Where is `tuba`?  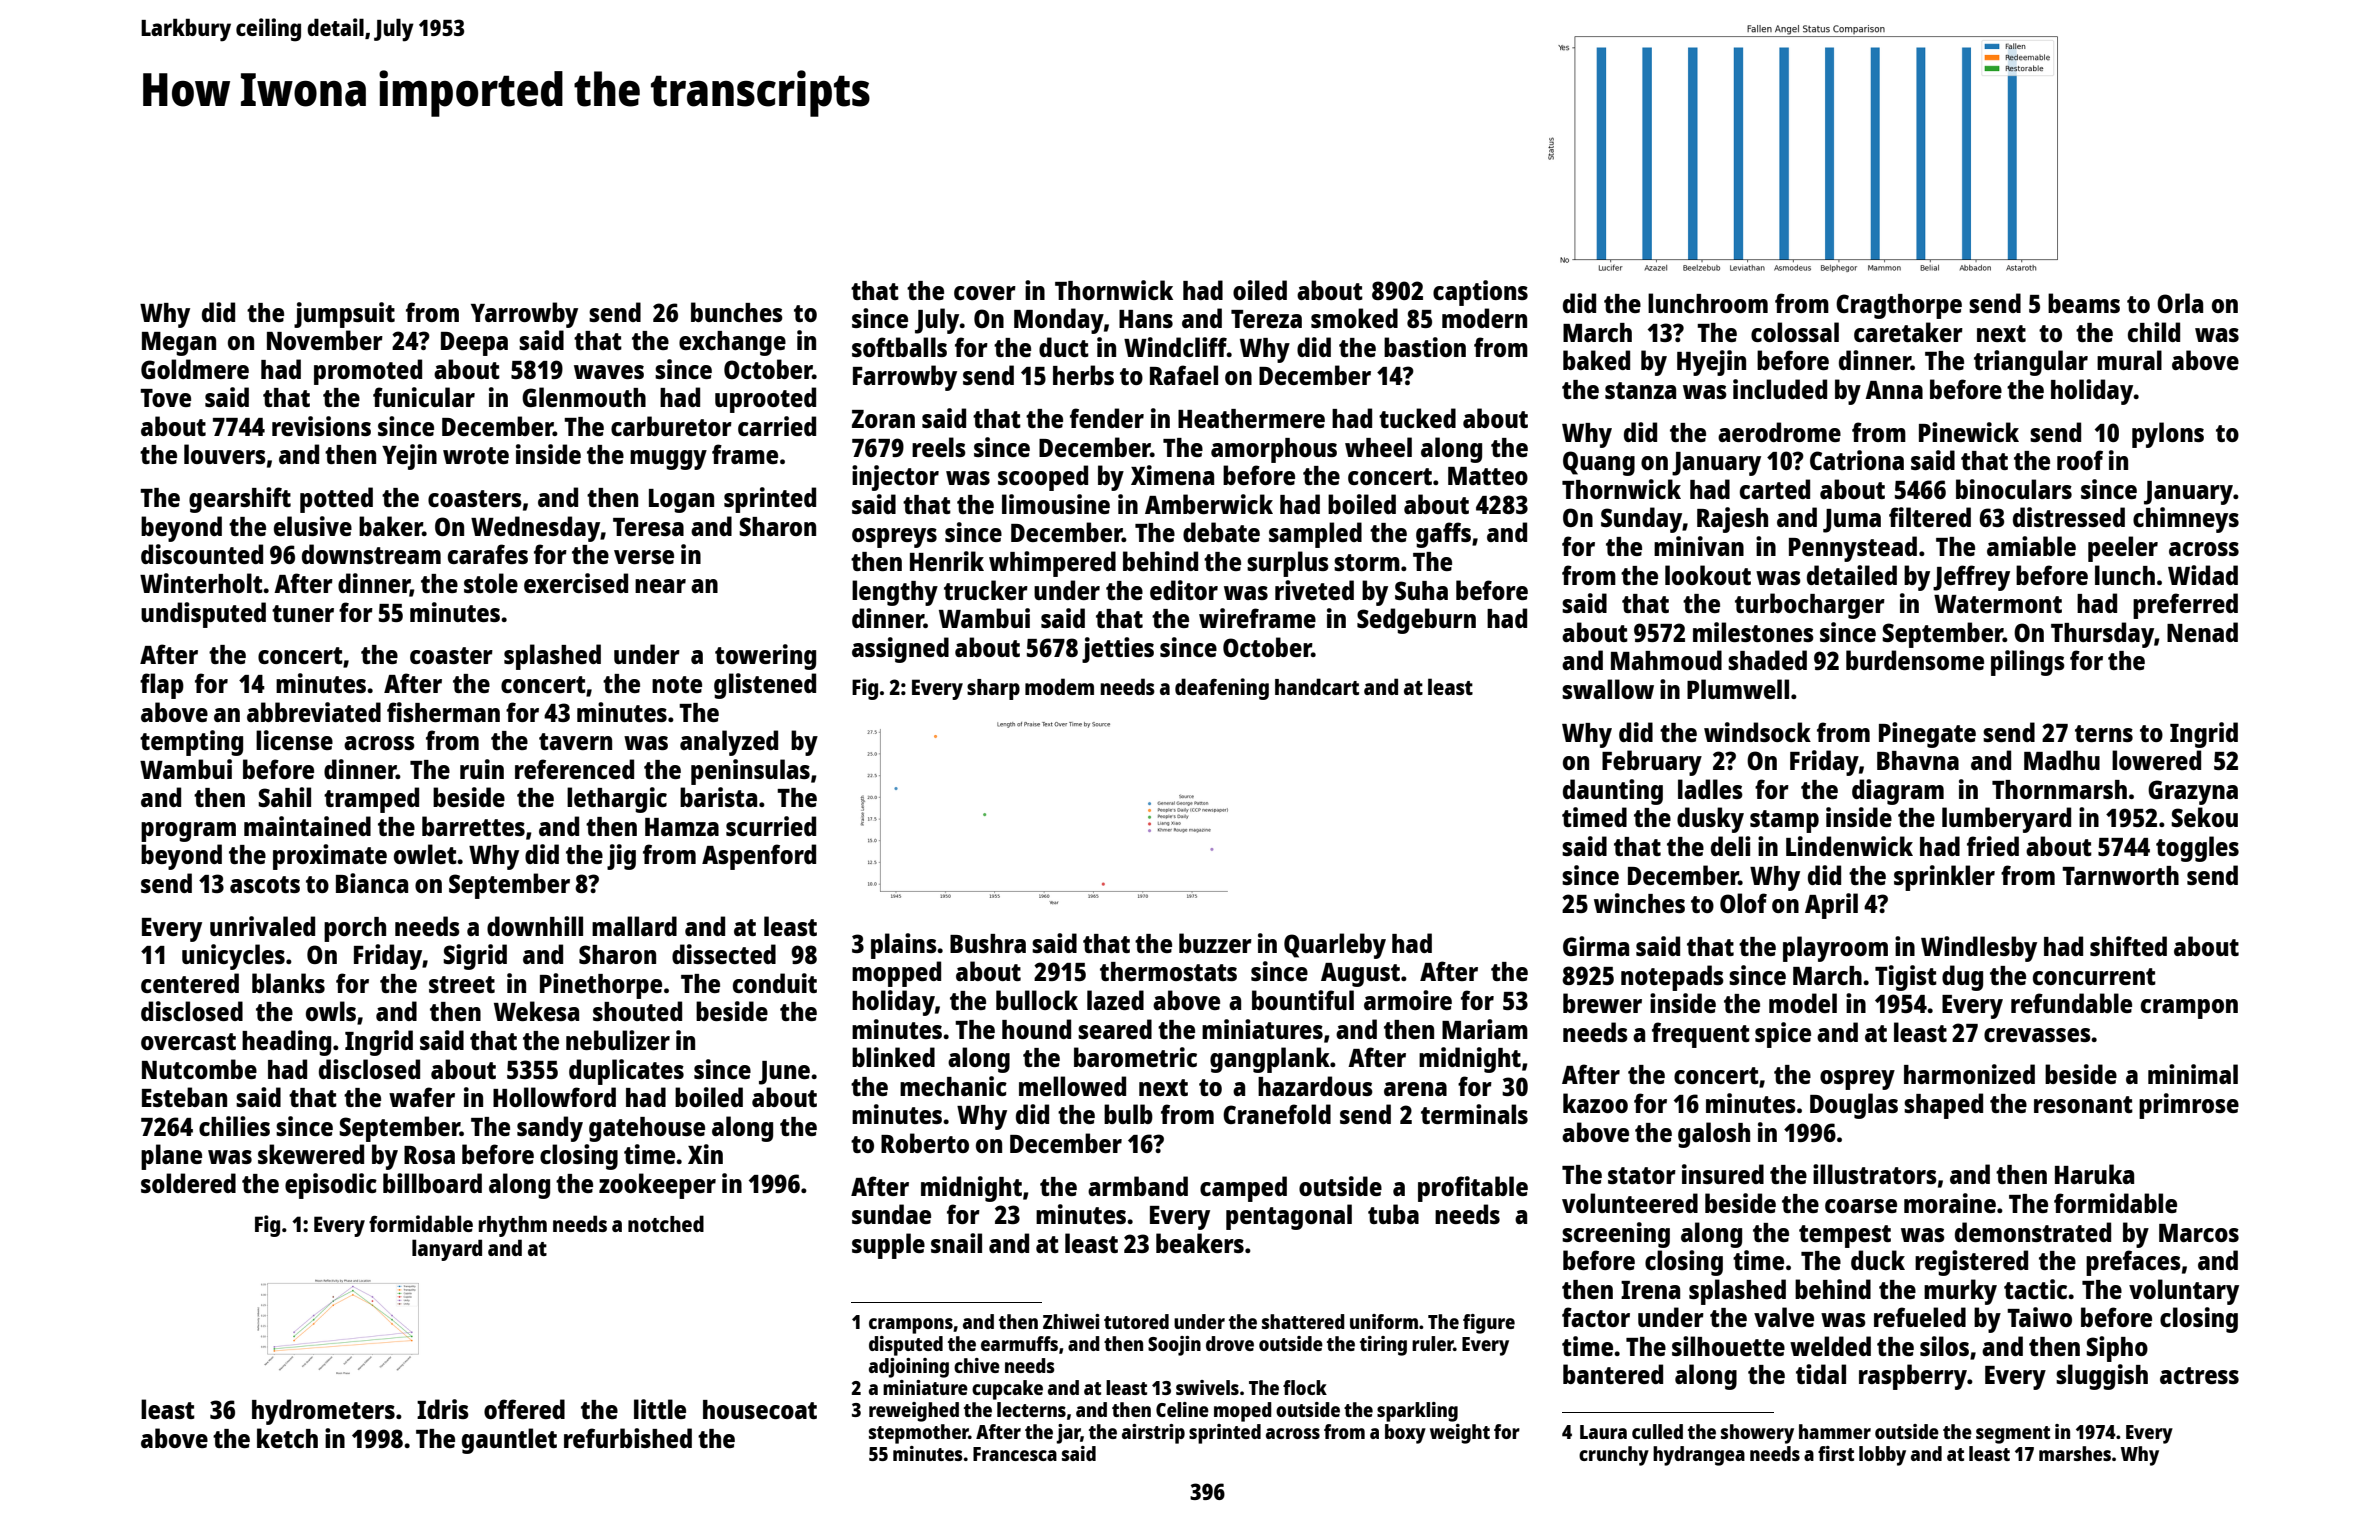
tuba is located at coordinates (1393, 1214).
